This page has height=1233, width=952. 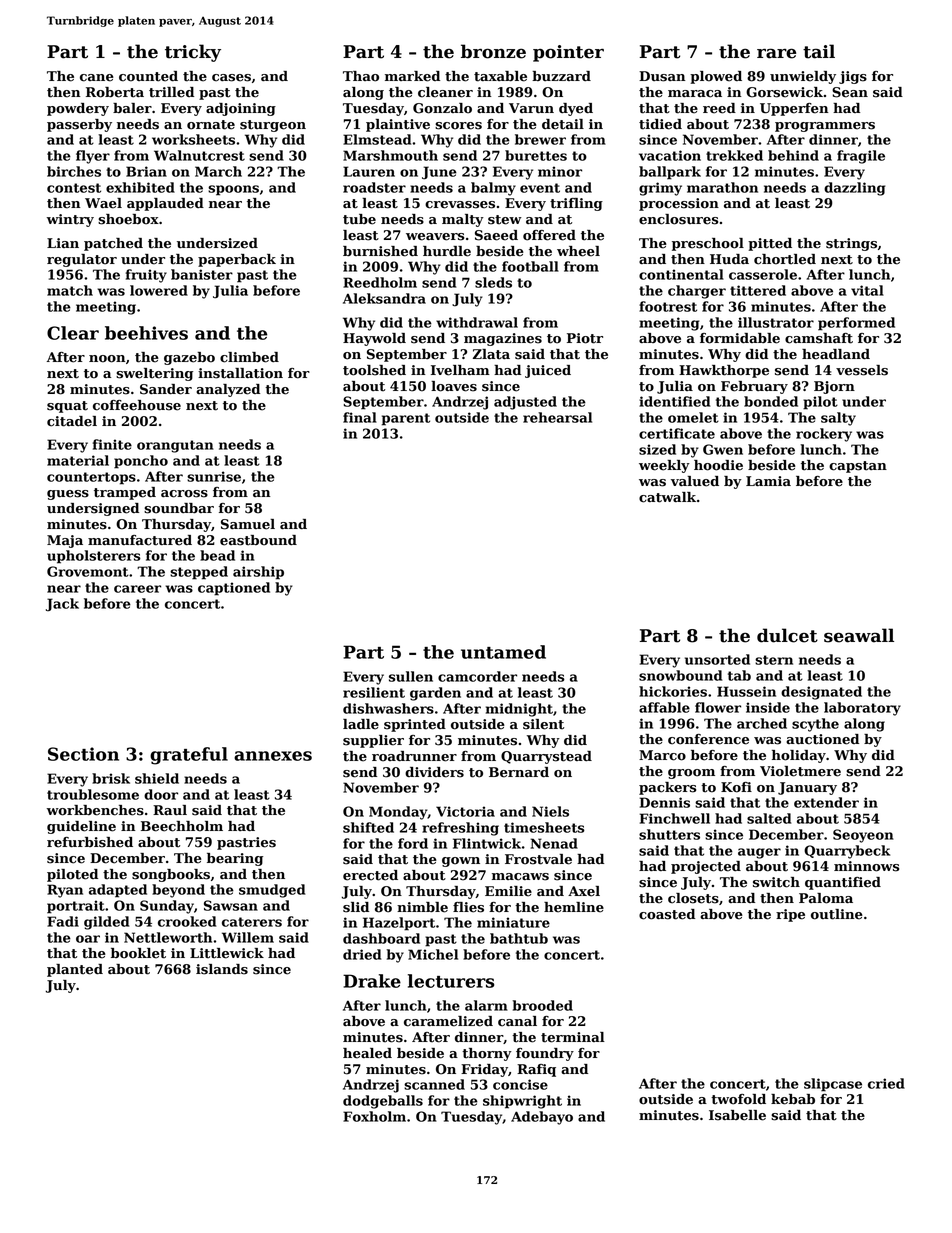 What do you see at coordinates (137, 589) in the page?
I see `career` at bounding box center [137, 589].
